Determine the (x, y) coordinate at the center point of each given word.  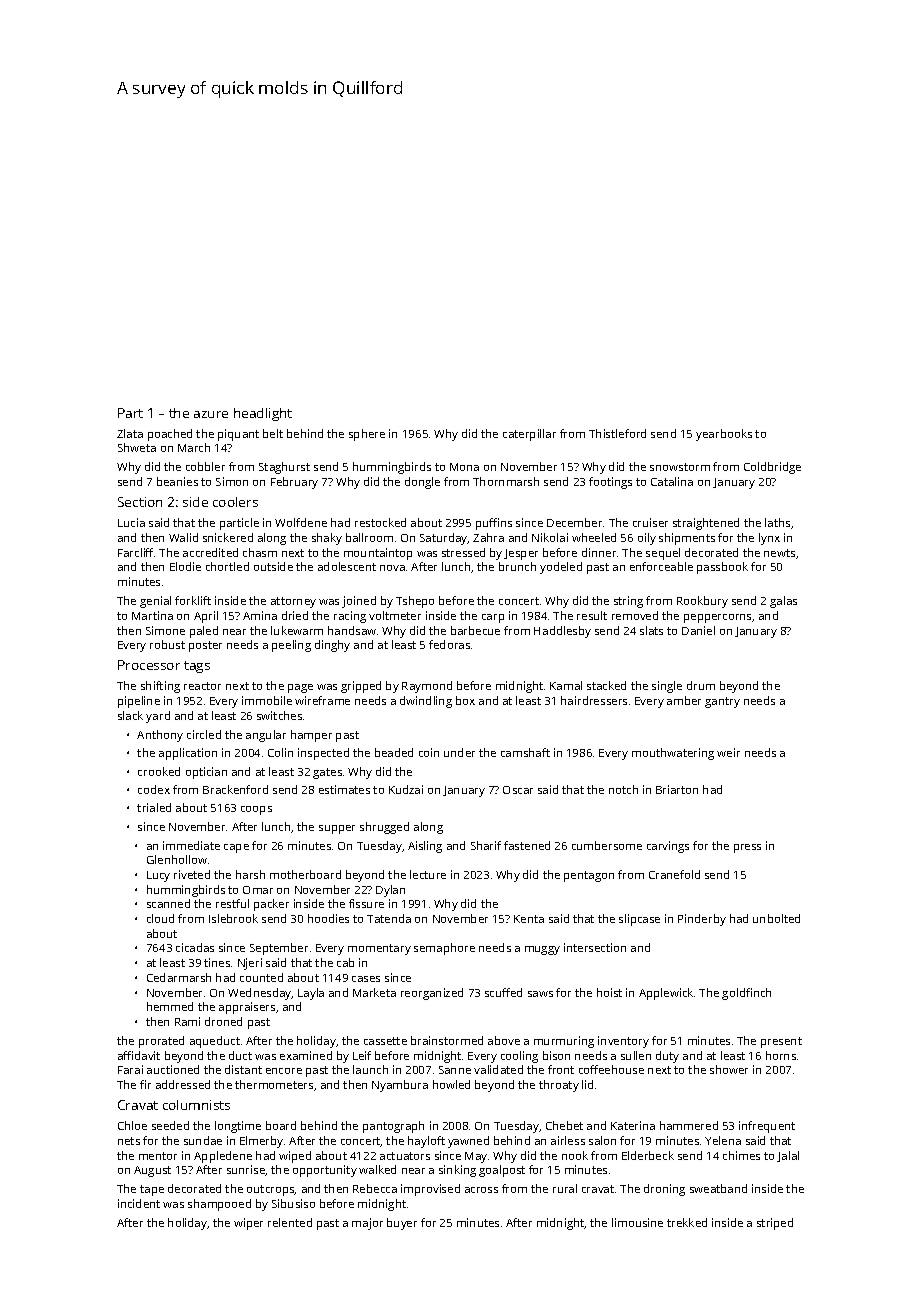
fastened (527, 845)
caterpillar (529, 435)
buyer (402, 1224)
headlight (263, 414)
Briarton (677, 789)
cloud (160, 918)
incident (139, 1203)
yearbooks (724, 435)
